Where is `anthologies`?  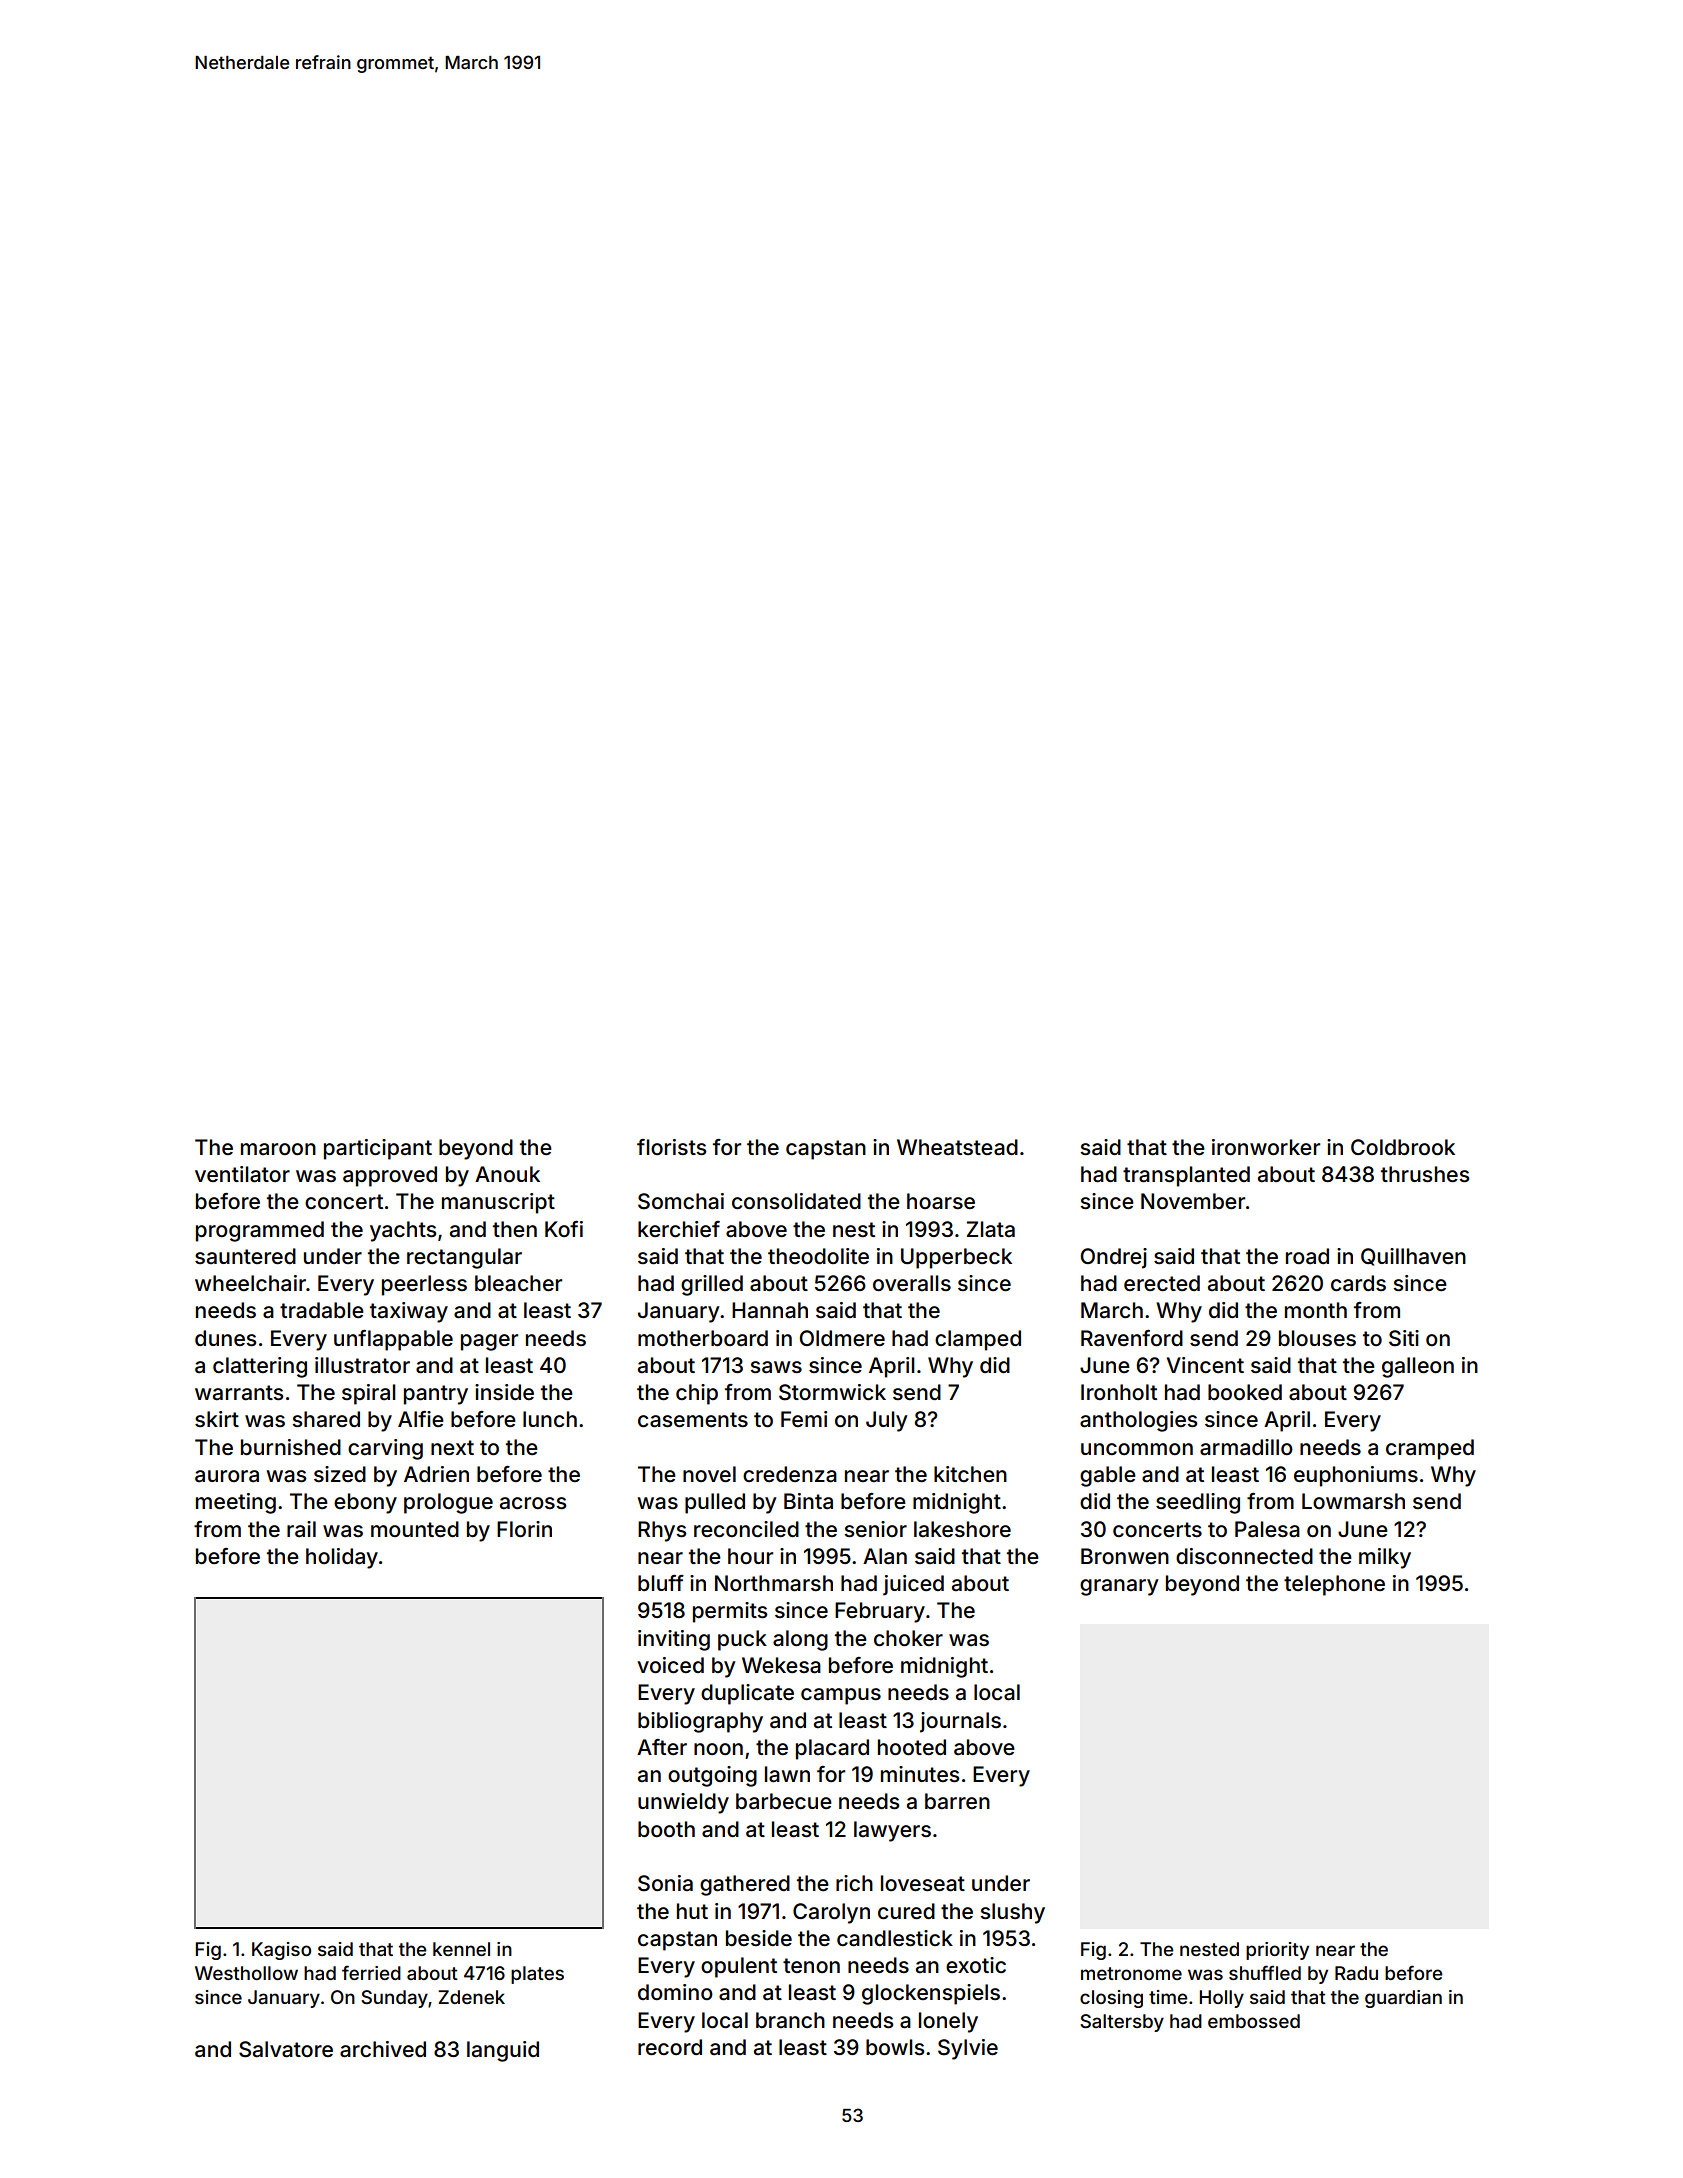
anthologies is located at coordinates (1138, 1421).
